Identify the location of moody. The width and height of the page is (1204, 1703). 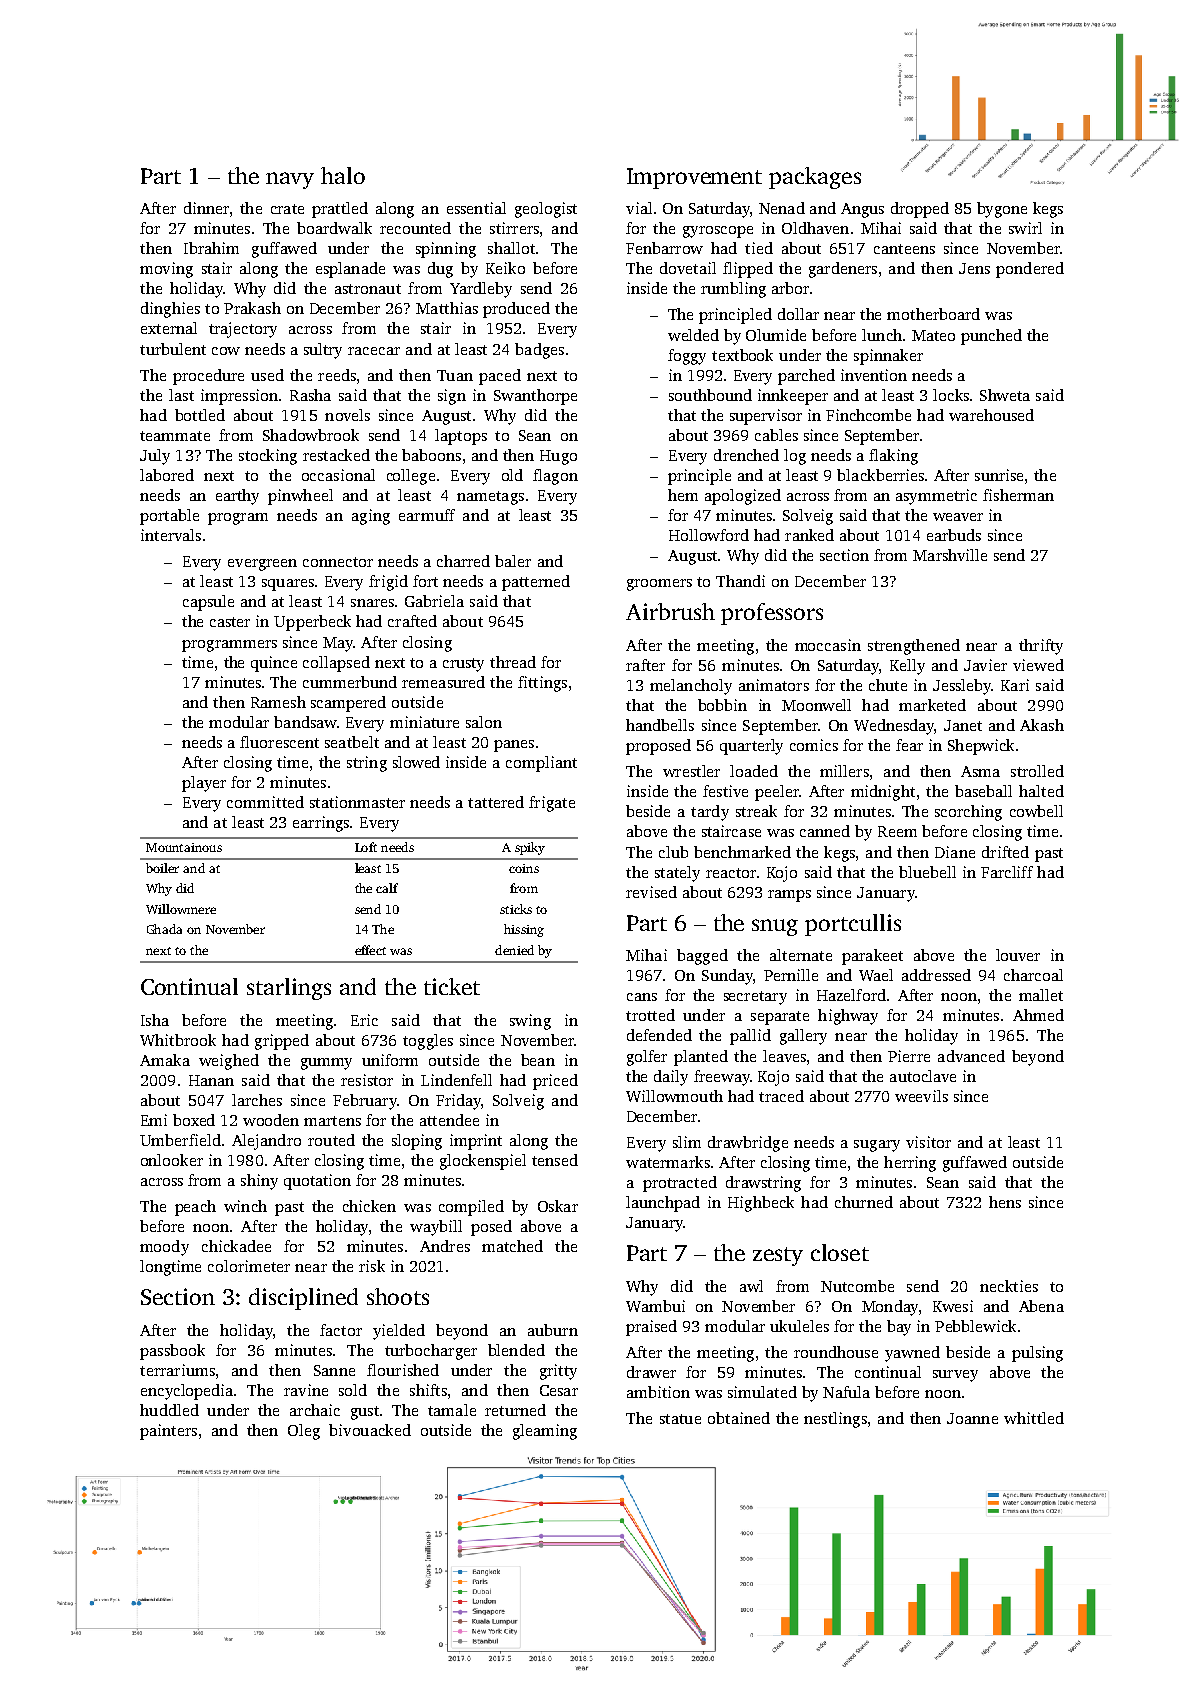
(164, 1248).
